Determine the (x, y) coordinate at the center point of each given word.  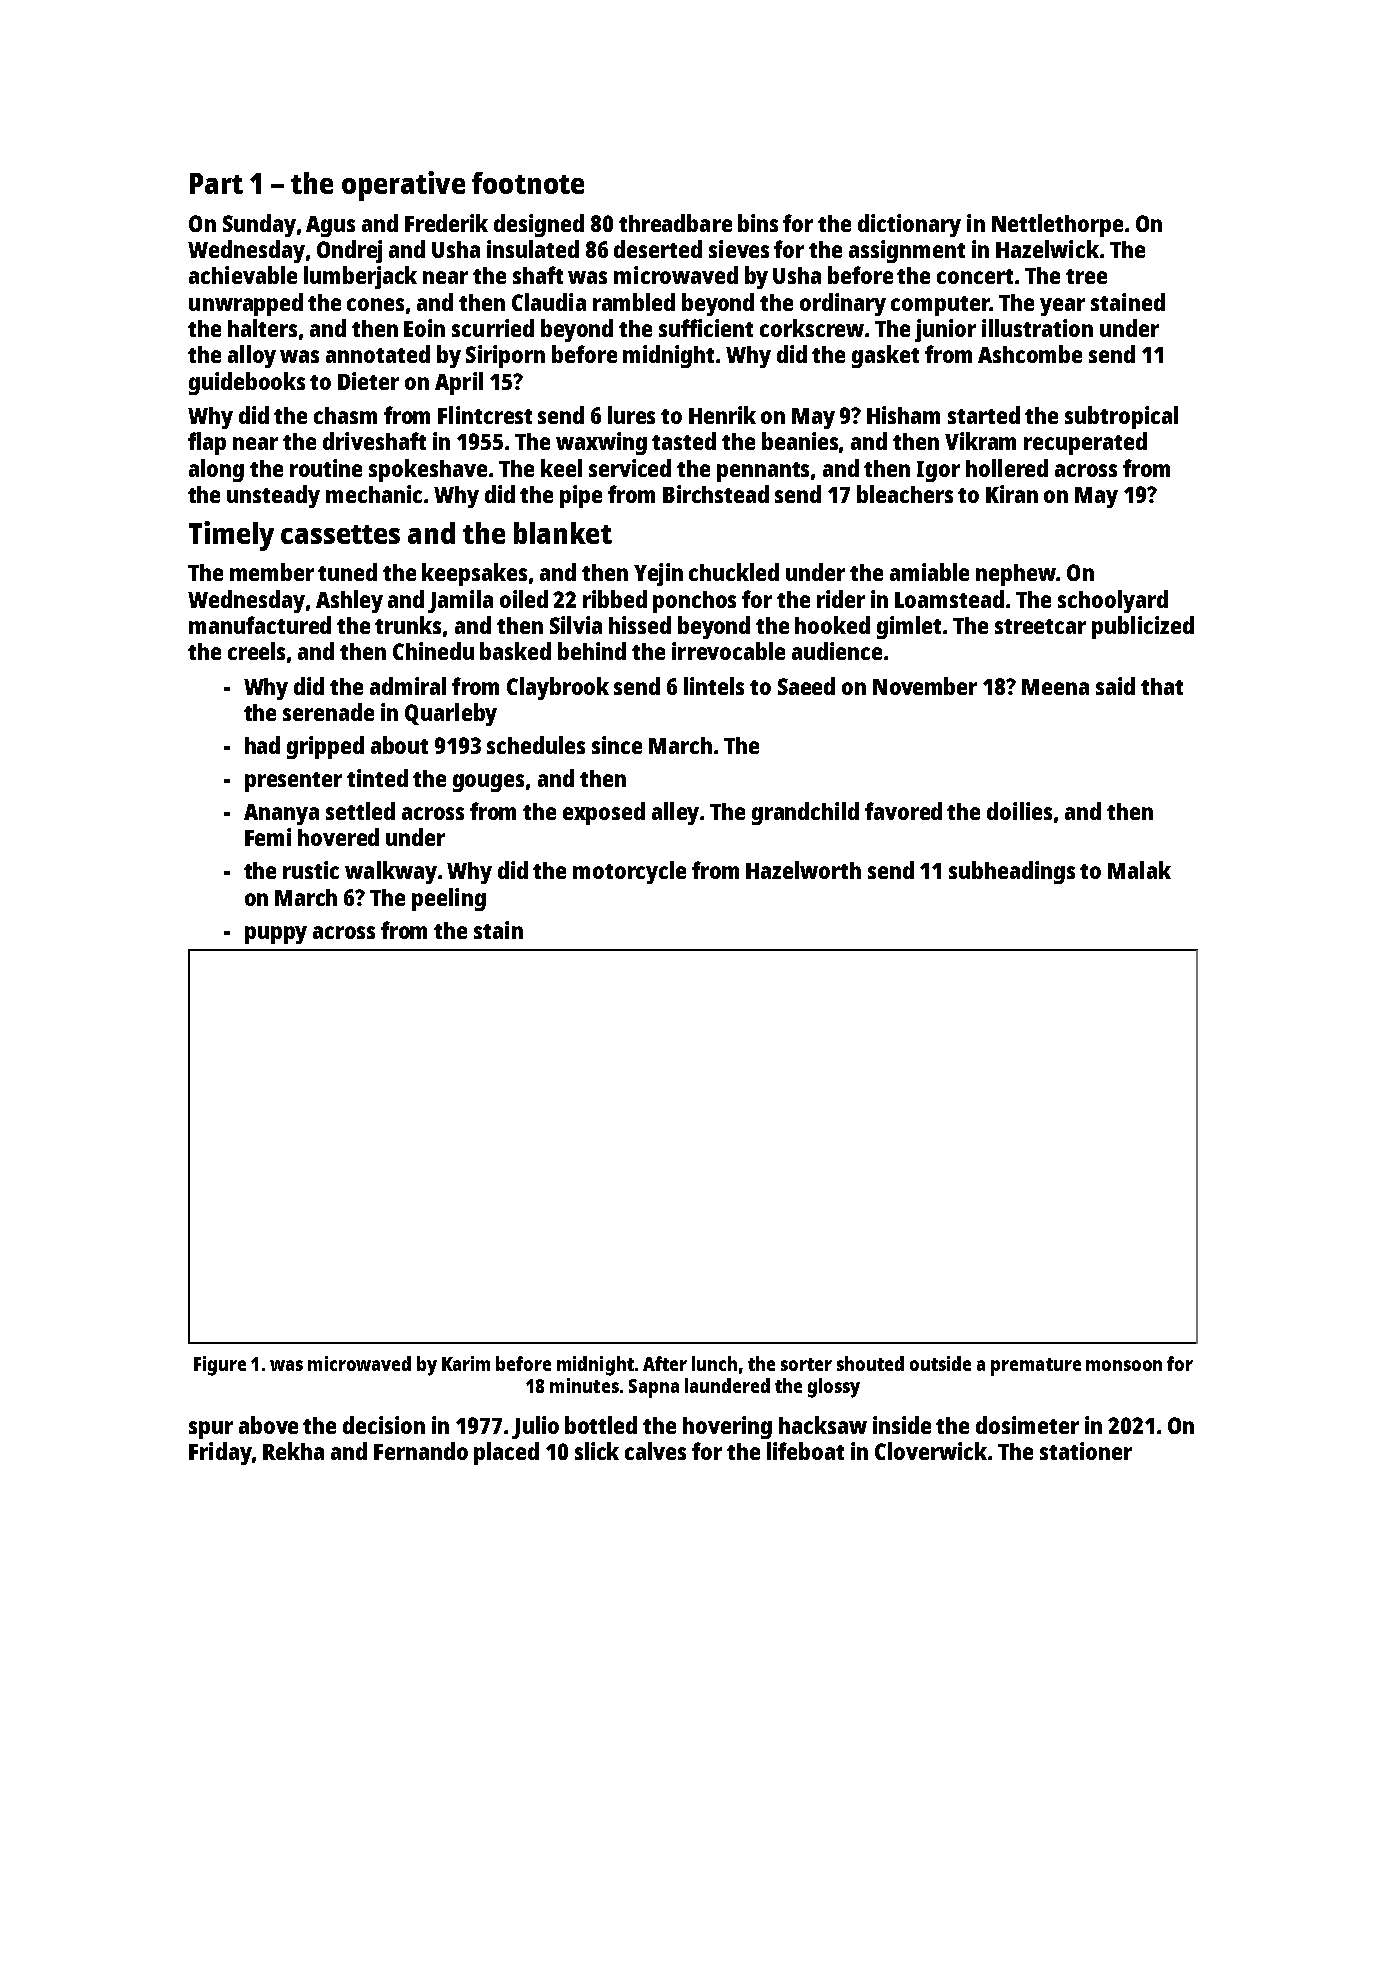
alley (675, 813)
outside (940, 1363)
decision (384, 1425)
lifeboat (805, 1451)
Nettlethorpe (1057, 225)
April (459, 383)
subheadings (1012, 872)
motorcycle (629, 872)
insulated (533, 249)
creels (256, 651)
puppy (276, 935)
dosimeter (1027, 1425)
